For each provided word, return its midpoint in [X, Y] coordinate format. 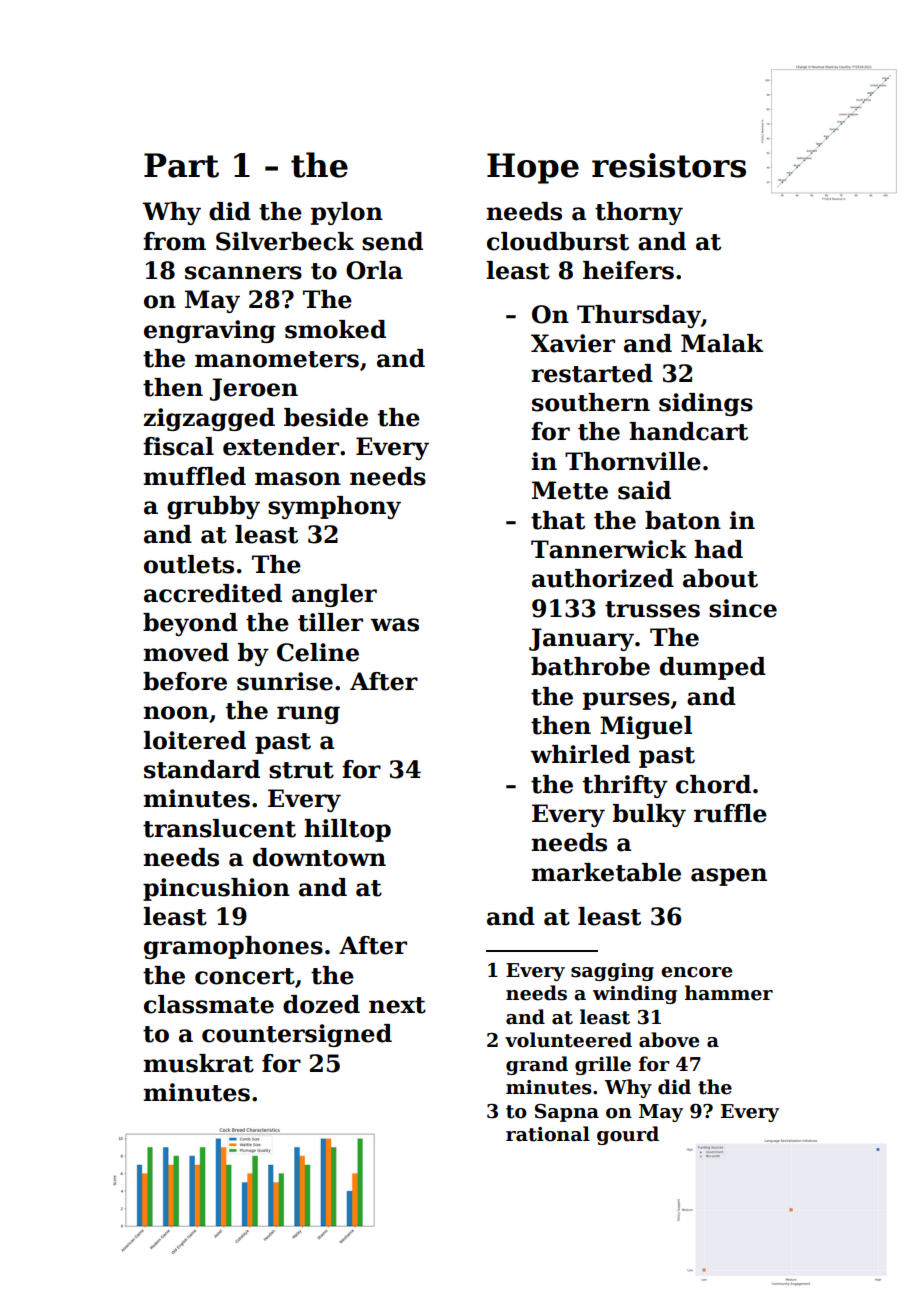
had [718, 549]
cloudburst [558, 241]
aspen [729, 877]
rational [548, 1134]
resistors [669, 165]
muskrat [198, 1063]
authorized [603, 578]
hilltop [347, 830]
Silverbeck [285, 241]
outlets [189, 564]
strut [301, 770]
